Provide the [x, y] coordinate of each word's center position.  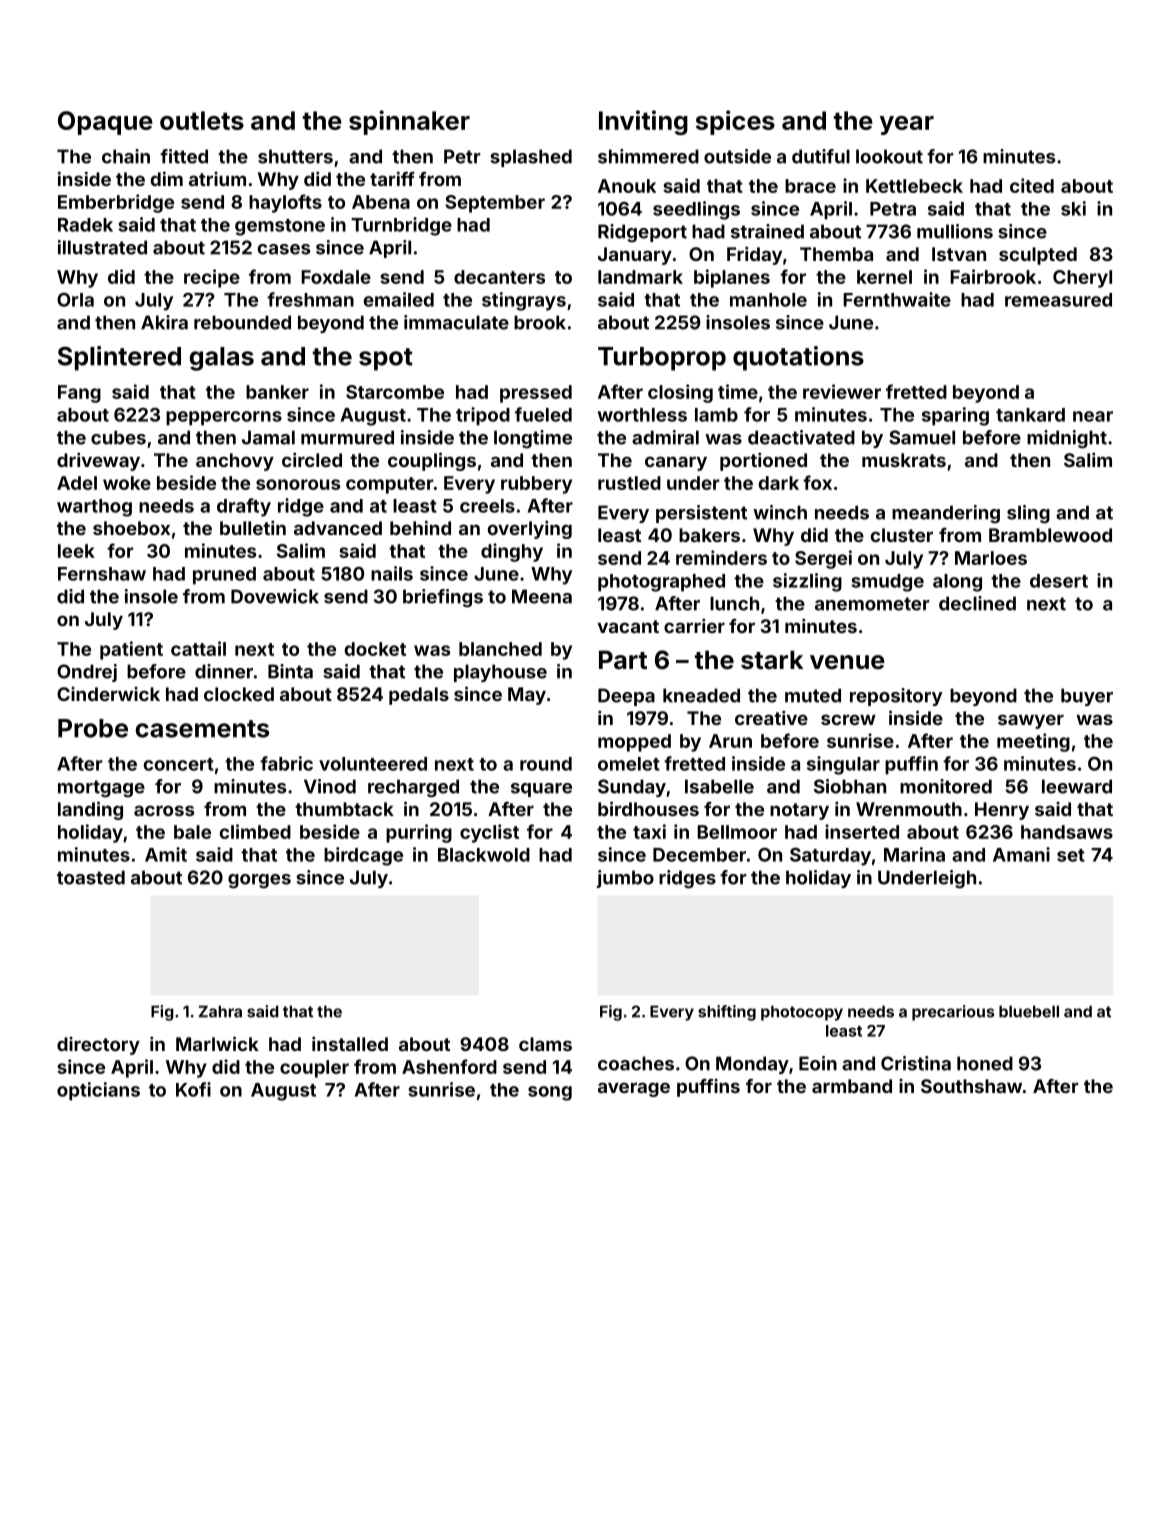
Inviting [643, 122]
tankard [1030, 415]
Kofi [193, 1089]
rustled [629, 483]
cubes [118, 437]
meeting [1033, 742]
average [634, 1089]
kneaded [701, 695]
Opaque [105, 123]
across [164, 810]
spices [735, 122]
